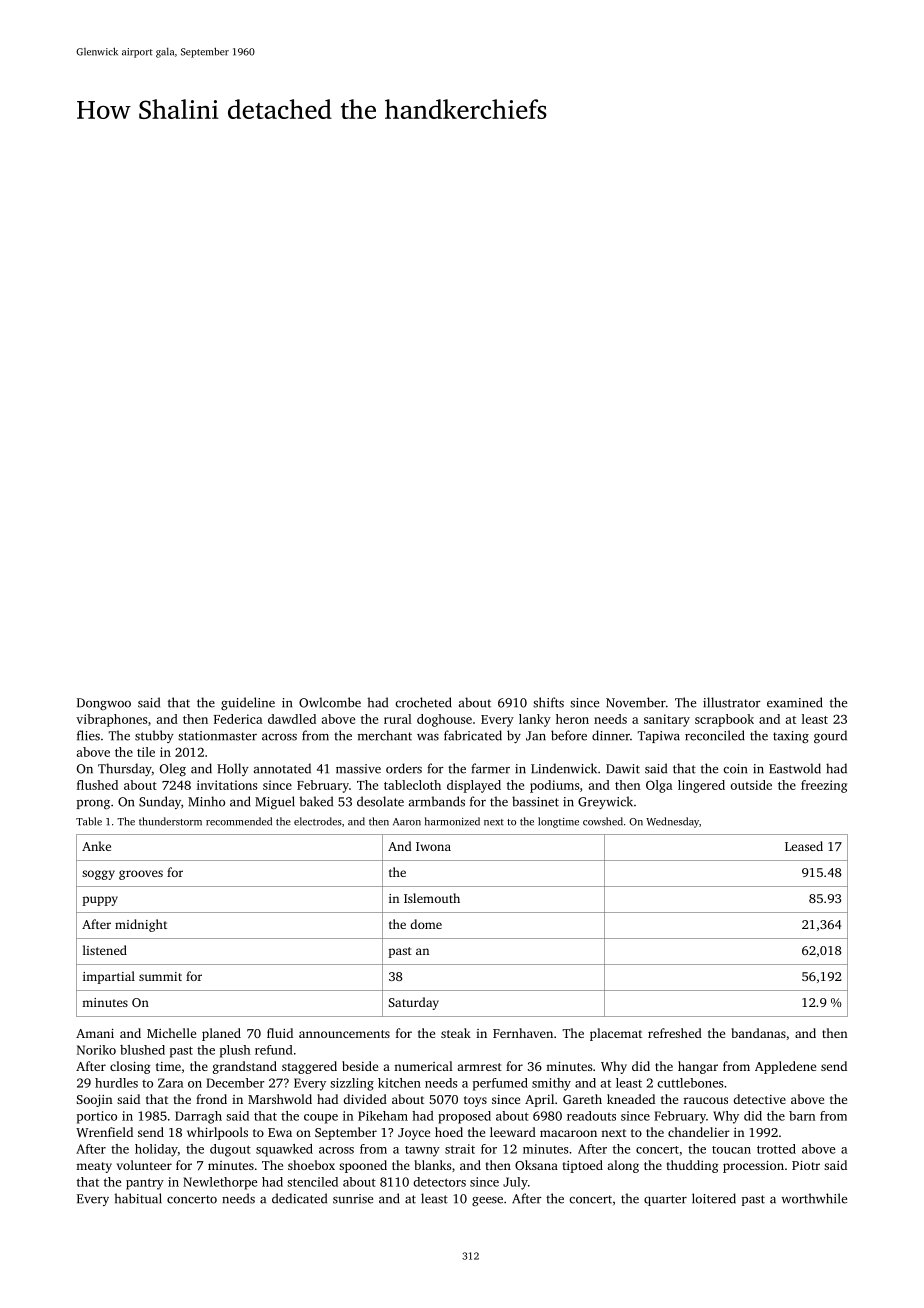 The image size is (924, 1308). What do you see at coordinates (426, 924) in the document?
I see `dome` at bounding box center [426, 924].
